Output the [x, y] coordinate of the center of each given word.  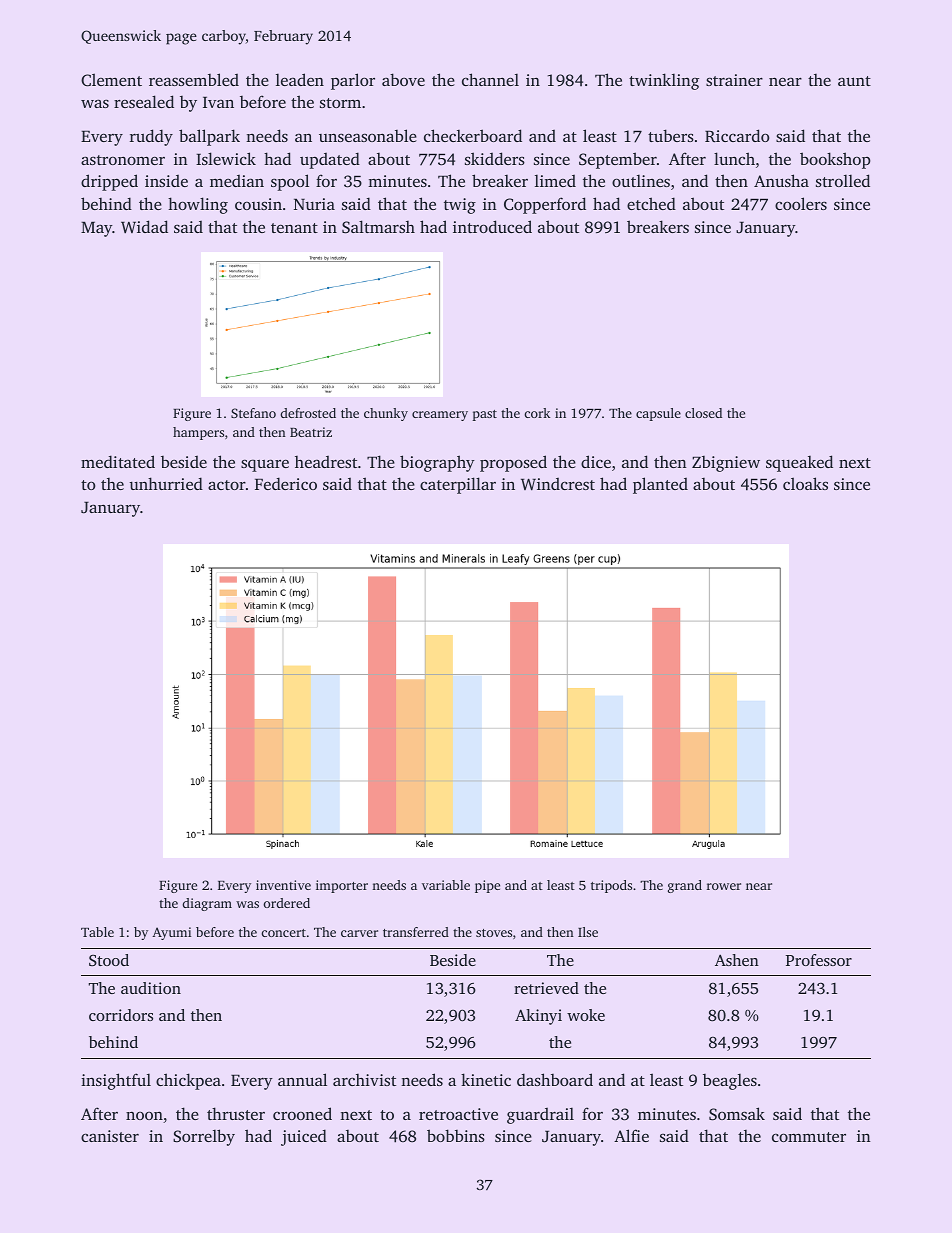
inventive [283, 885]
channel [490, 79]
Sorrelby [204, 1137]
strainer [734, 80]
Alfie [631, 1135]
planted [660, 485]
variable [446, 885]
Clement [111, 80]
